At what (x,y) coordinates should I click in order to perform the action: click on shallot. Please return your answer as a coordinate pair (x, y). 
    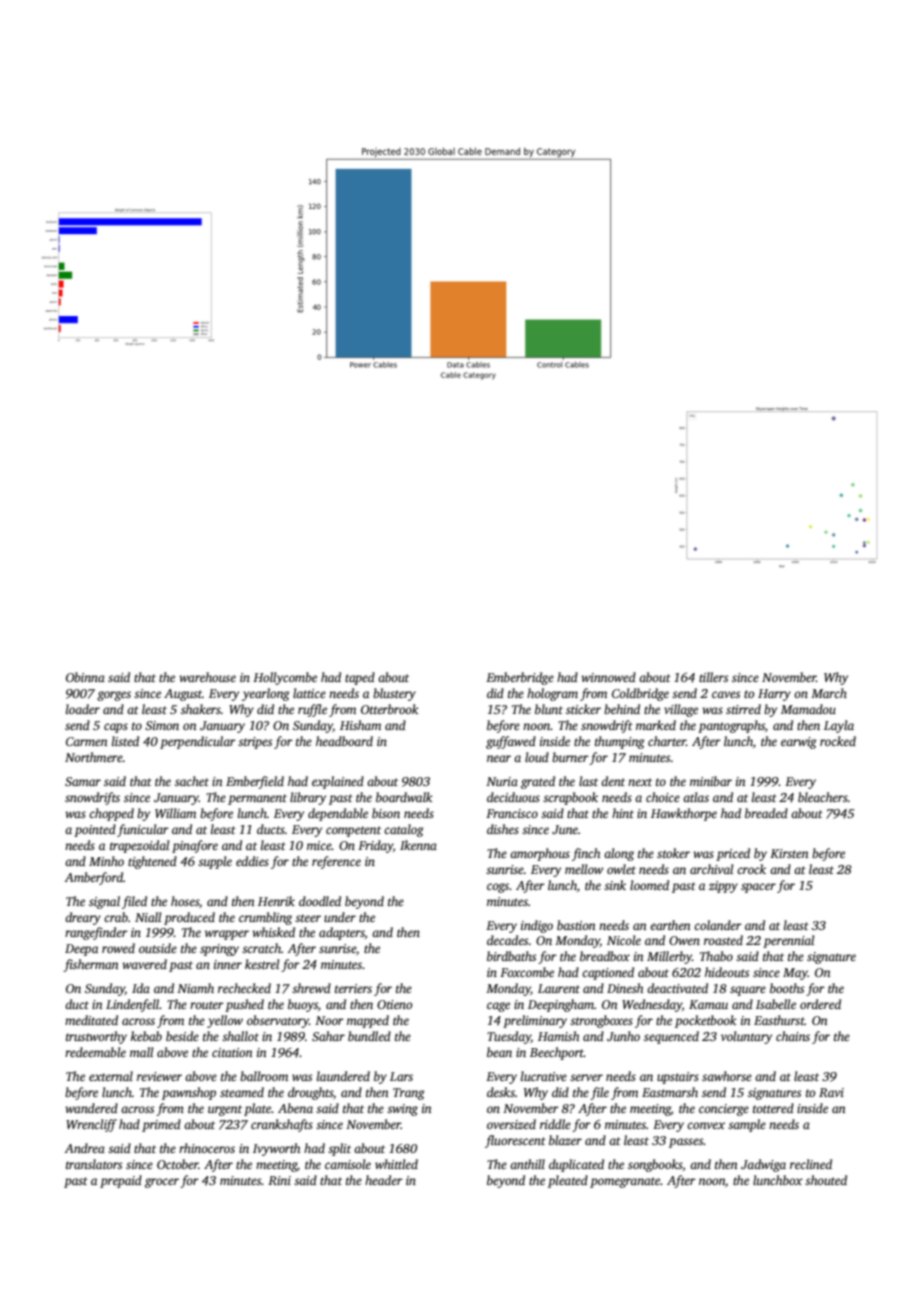
    Looking at the image, I should click on (240, 1036).
